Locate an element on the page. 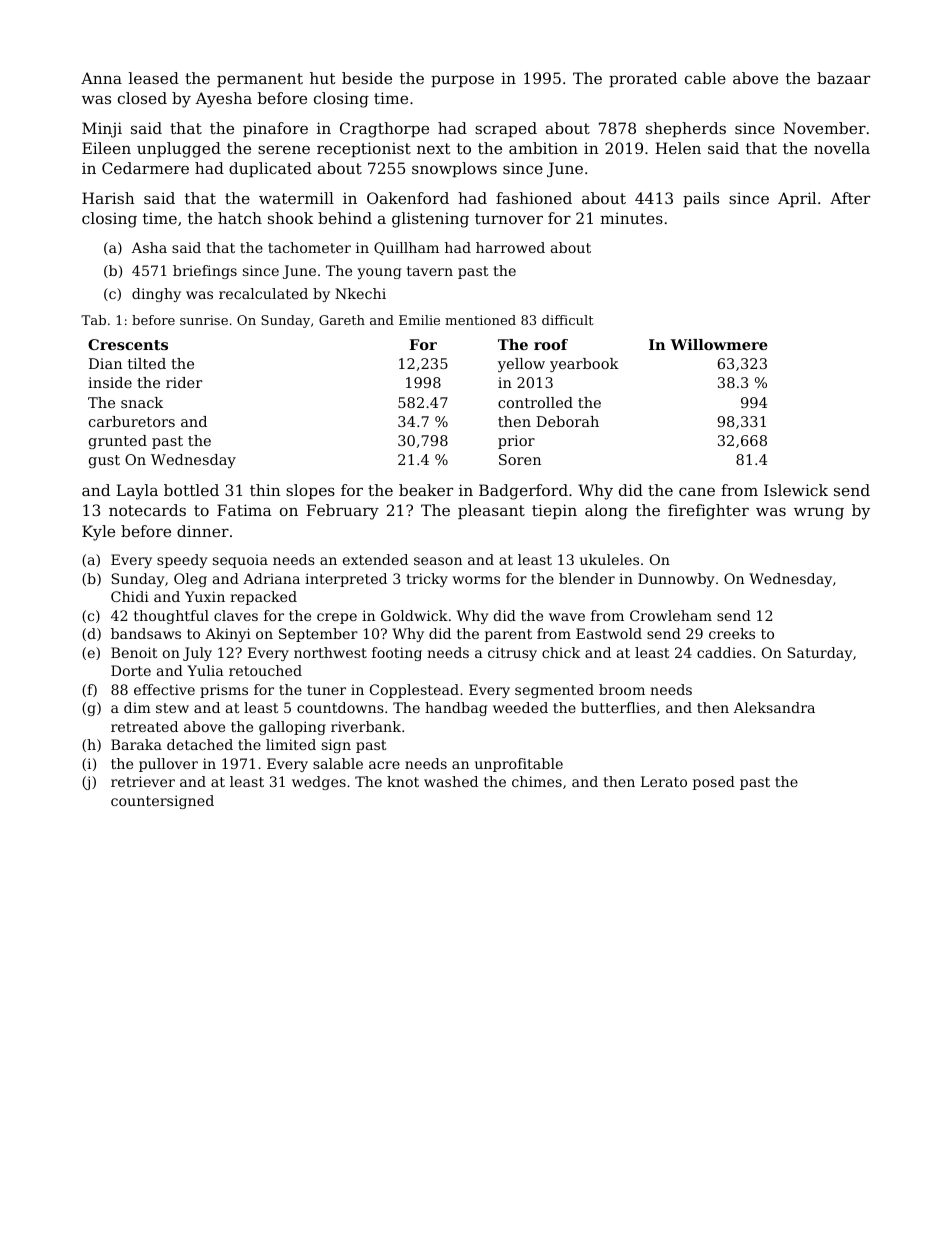 The height and width of the document is (1233, 952). Anna is located at coordinates (101, 78).
